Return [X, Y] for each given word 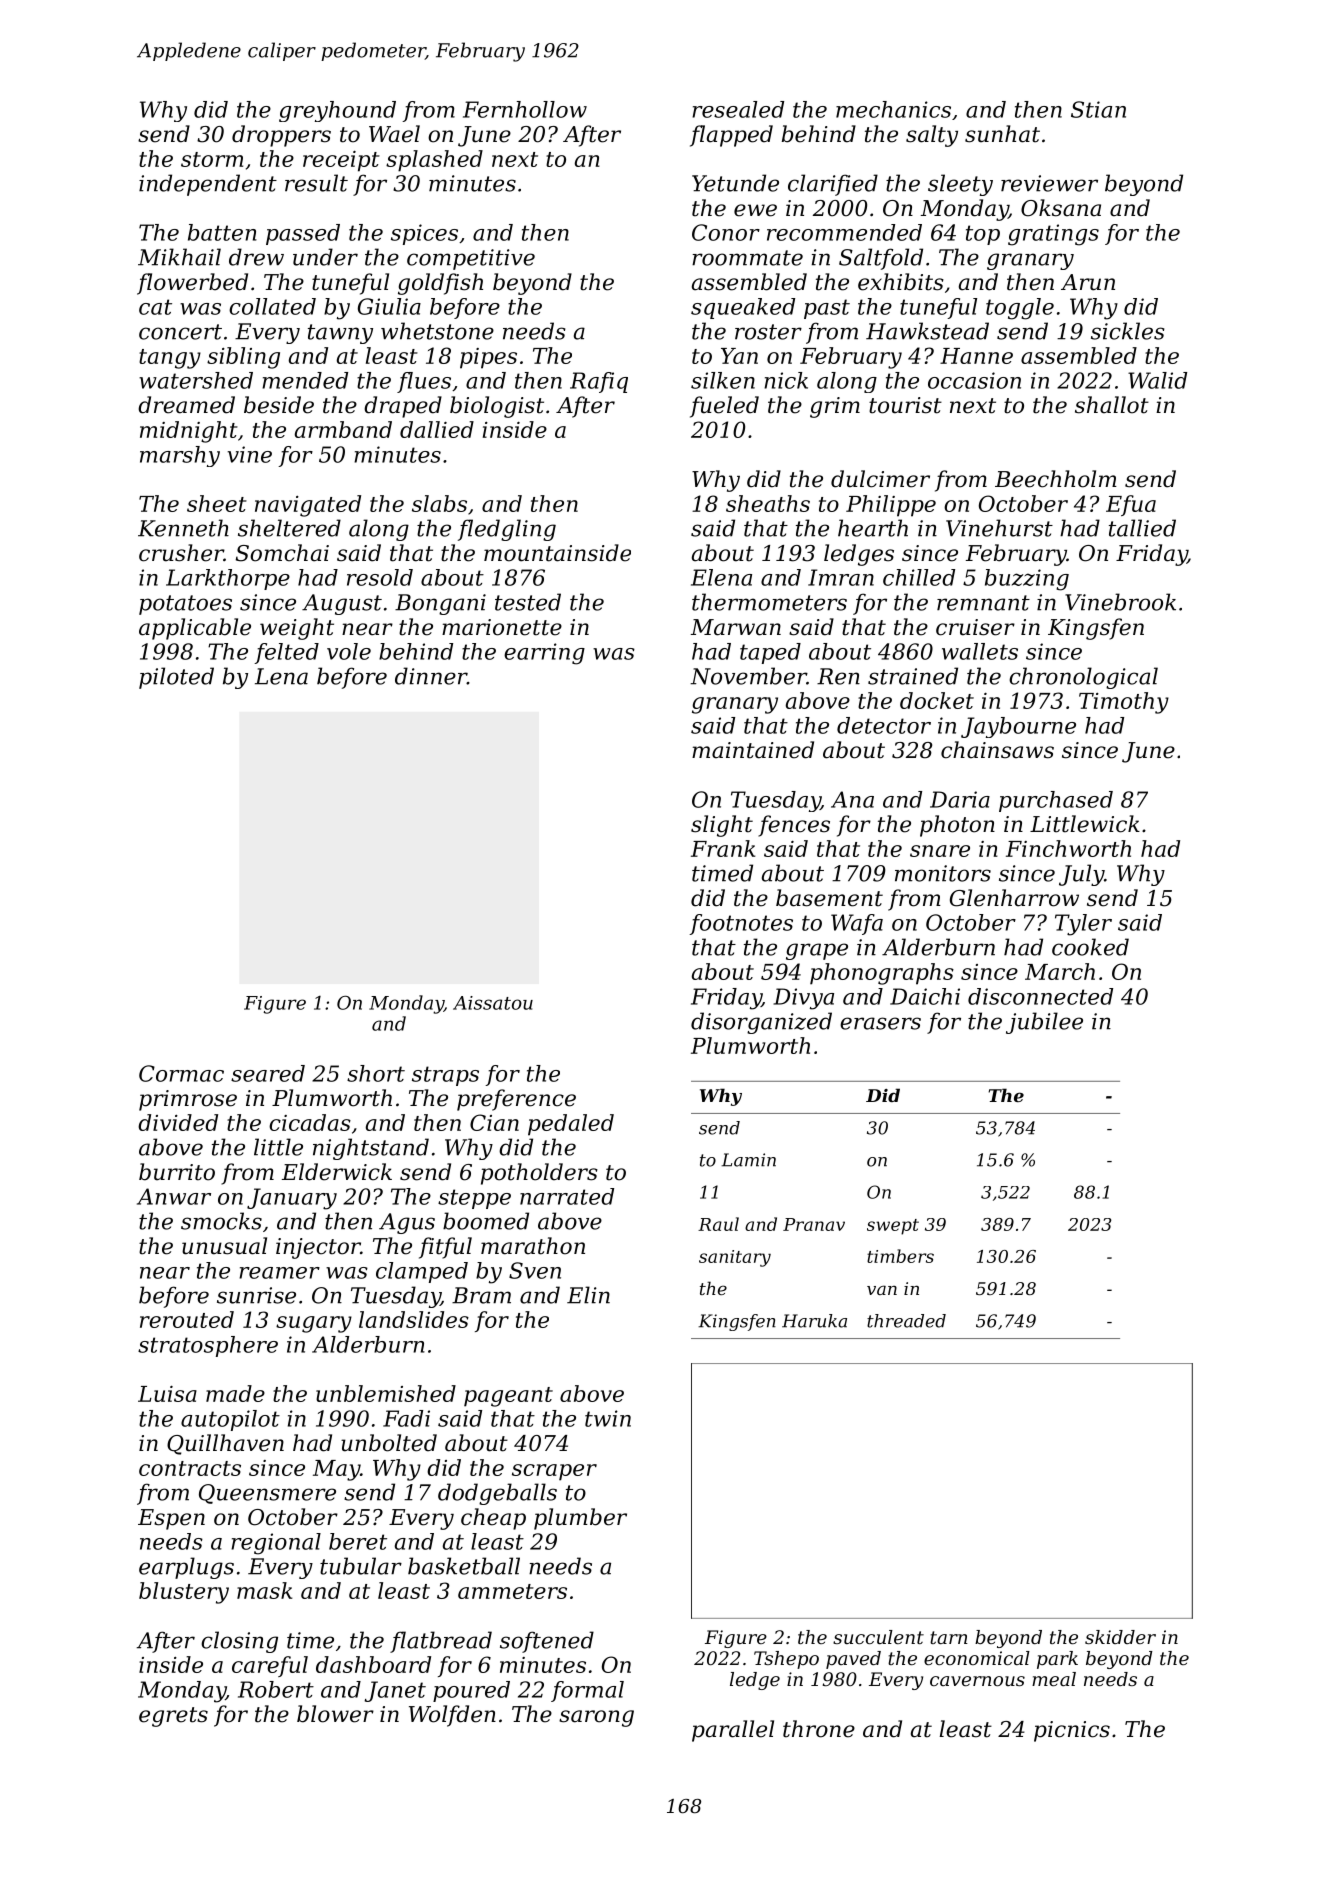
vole [349, 651]
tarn [949, 1637]
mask [264, 1590]
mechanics [893, 109]
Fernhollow [525, 109]
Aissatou [493, 1003]
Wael [394, 134]
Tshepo [786, 1660]
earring [544, 654]
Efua [1131, 505]
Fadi [406, 1418]
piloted [176, 678]
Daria [960, 799]
